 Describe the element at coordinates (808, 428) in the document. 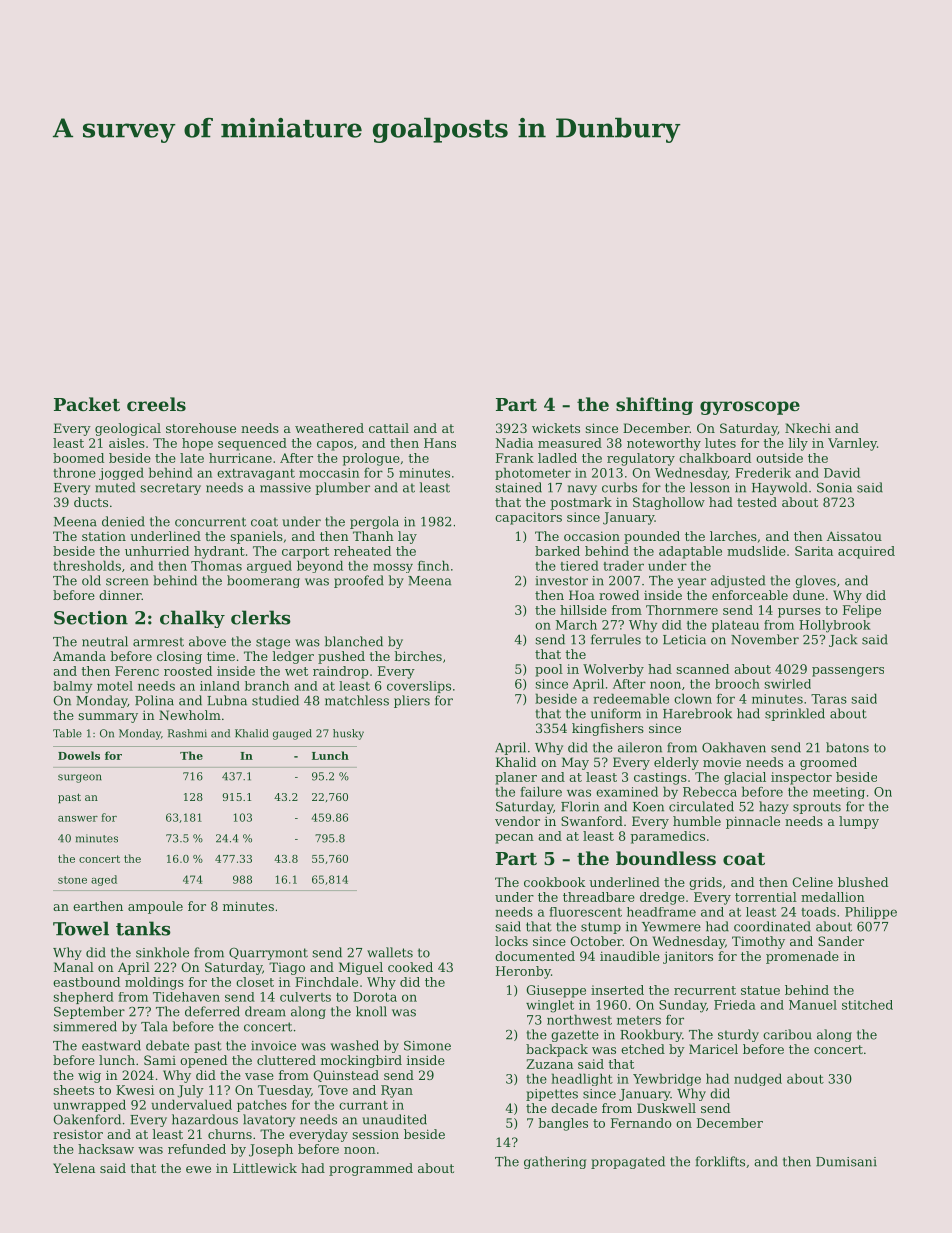

I see `Nkechi` at that location.
